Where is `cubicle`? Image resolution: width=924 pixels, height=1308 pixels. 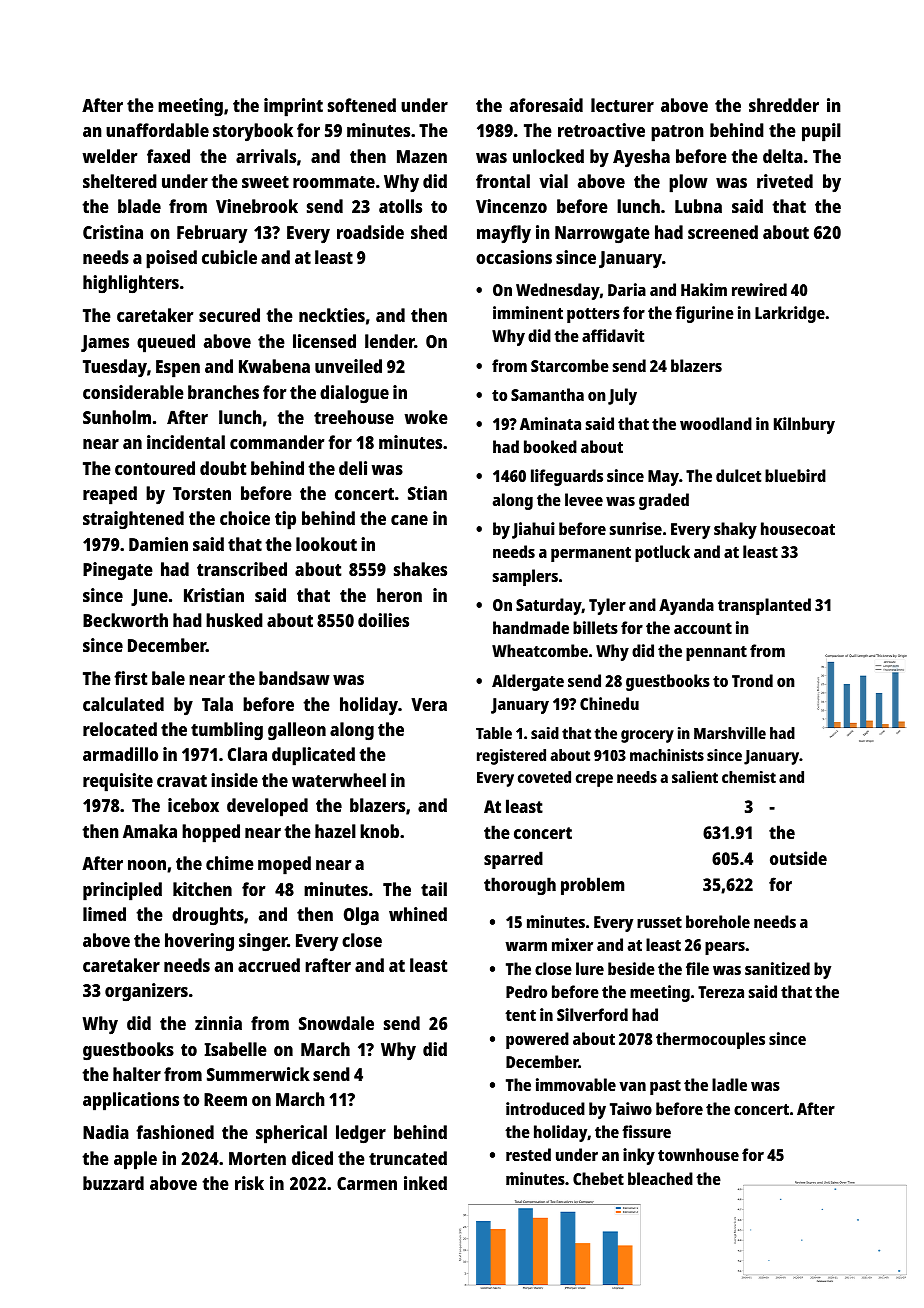 cubicle is located at coordinates (229, 257).
